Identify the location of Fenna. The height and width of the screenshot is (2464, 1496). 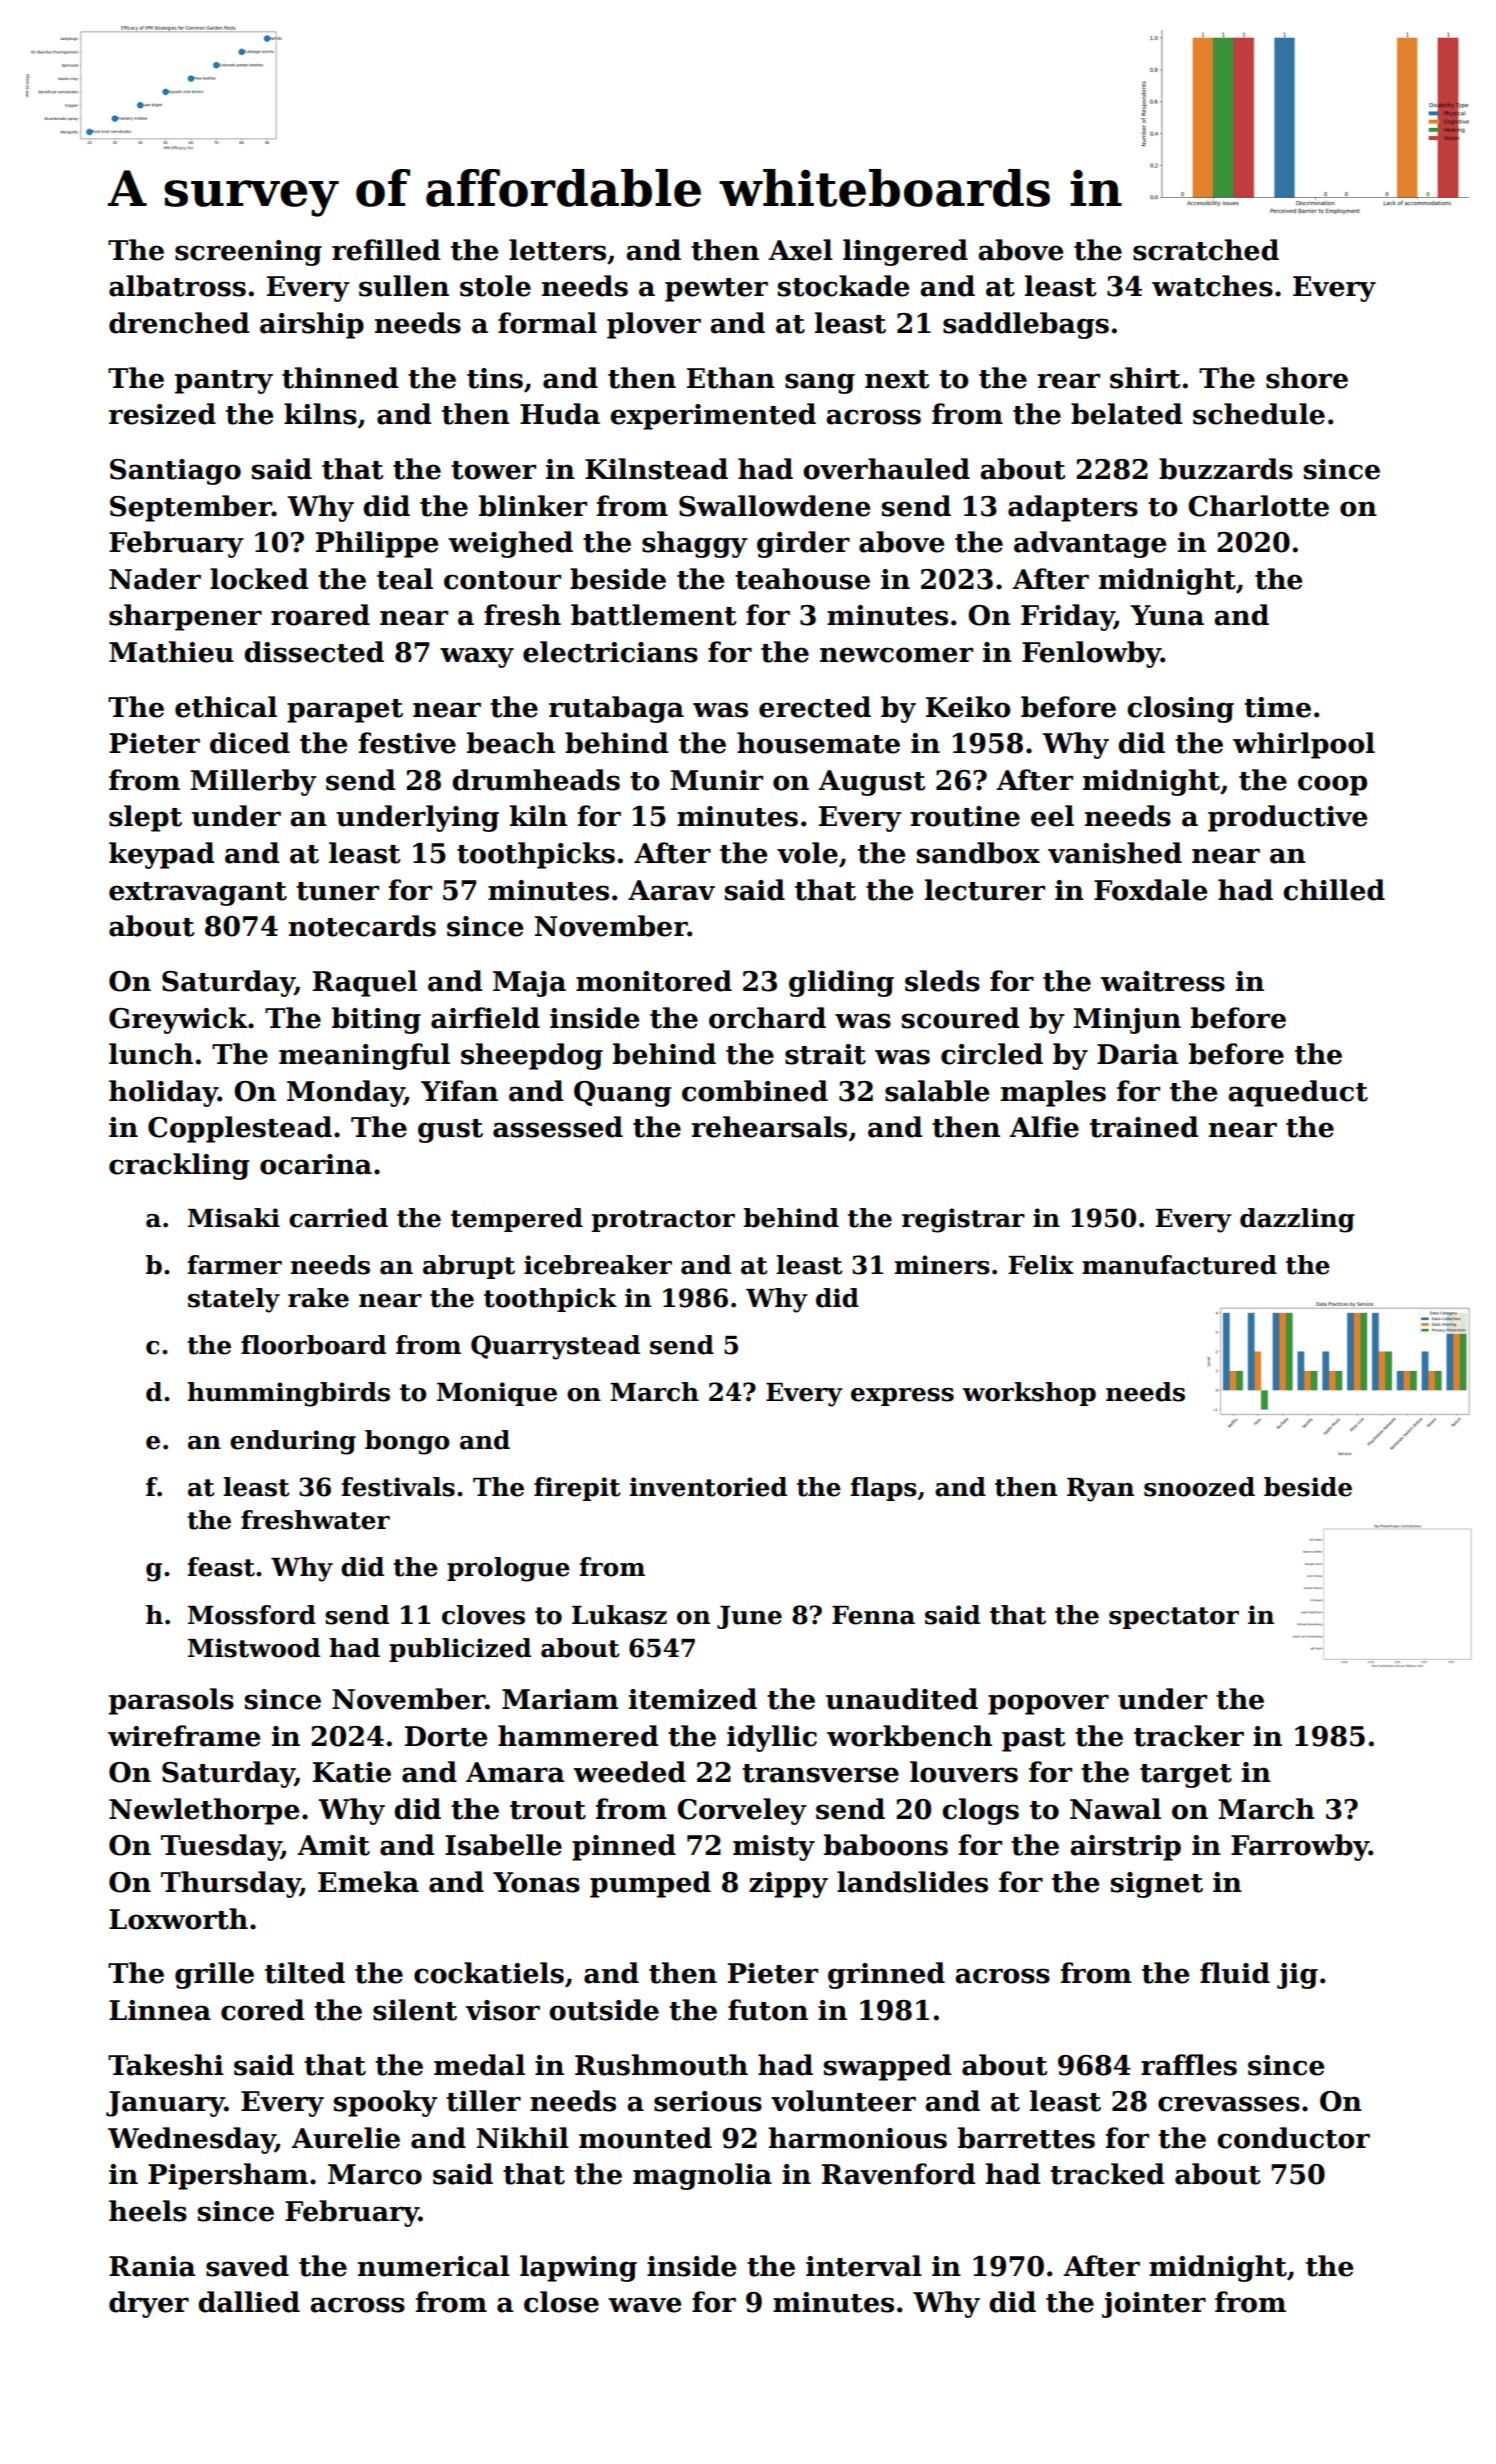
(873, 1615).
